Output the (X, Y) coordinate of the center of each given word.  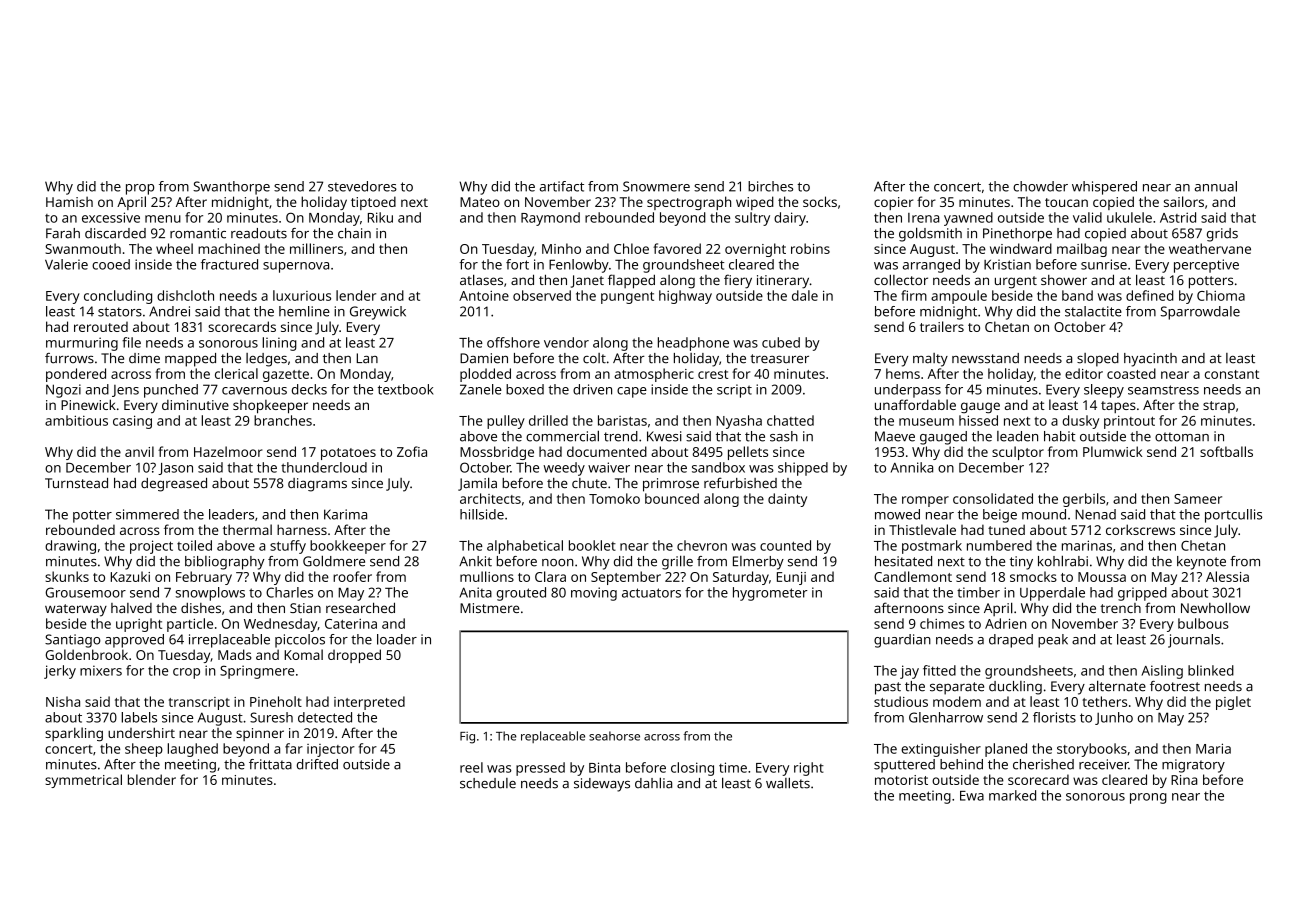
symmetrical (83, 781)
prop (140, 189)
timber (978, 592)
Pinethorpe (1017, 235)
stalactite (1093, 311)
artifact (562, 186)
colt (594, 358)
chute (589, 483)
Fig (467, 738)
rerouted (101, 327)
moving (594, 594)
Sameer (1198, 499)
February (204, 578)
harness (302, 529)
